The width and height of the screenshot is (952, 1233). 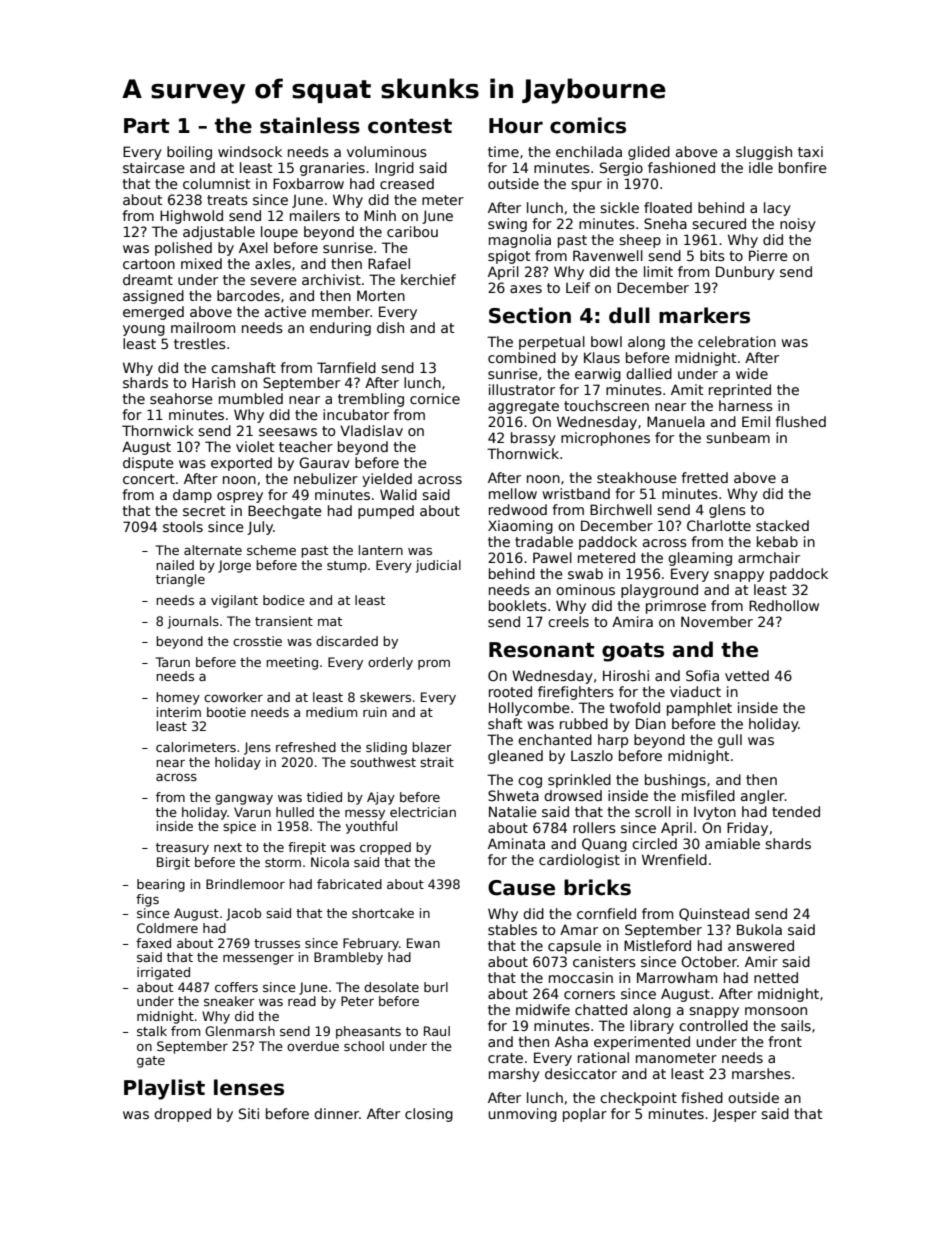 I want to click on Wrenfield, so click(x=674, y=859).
